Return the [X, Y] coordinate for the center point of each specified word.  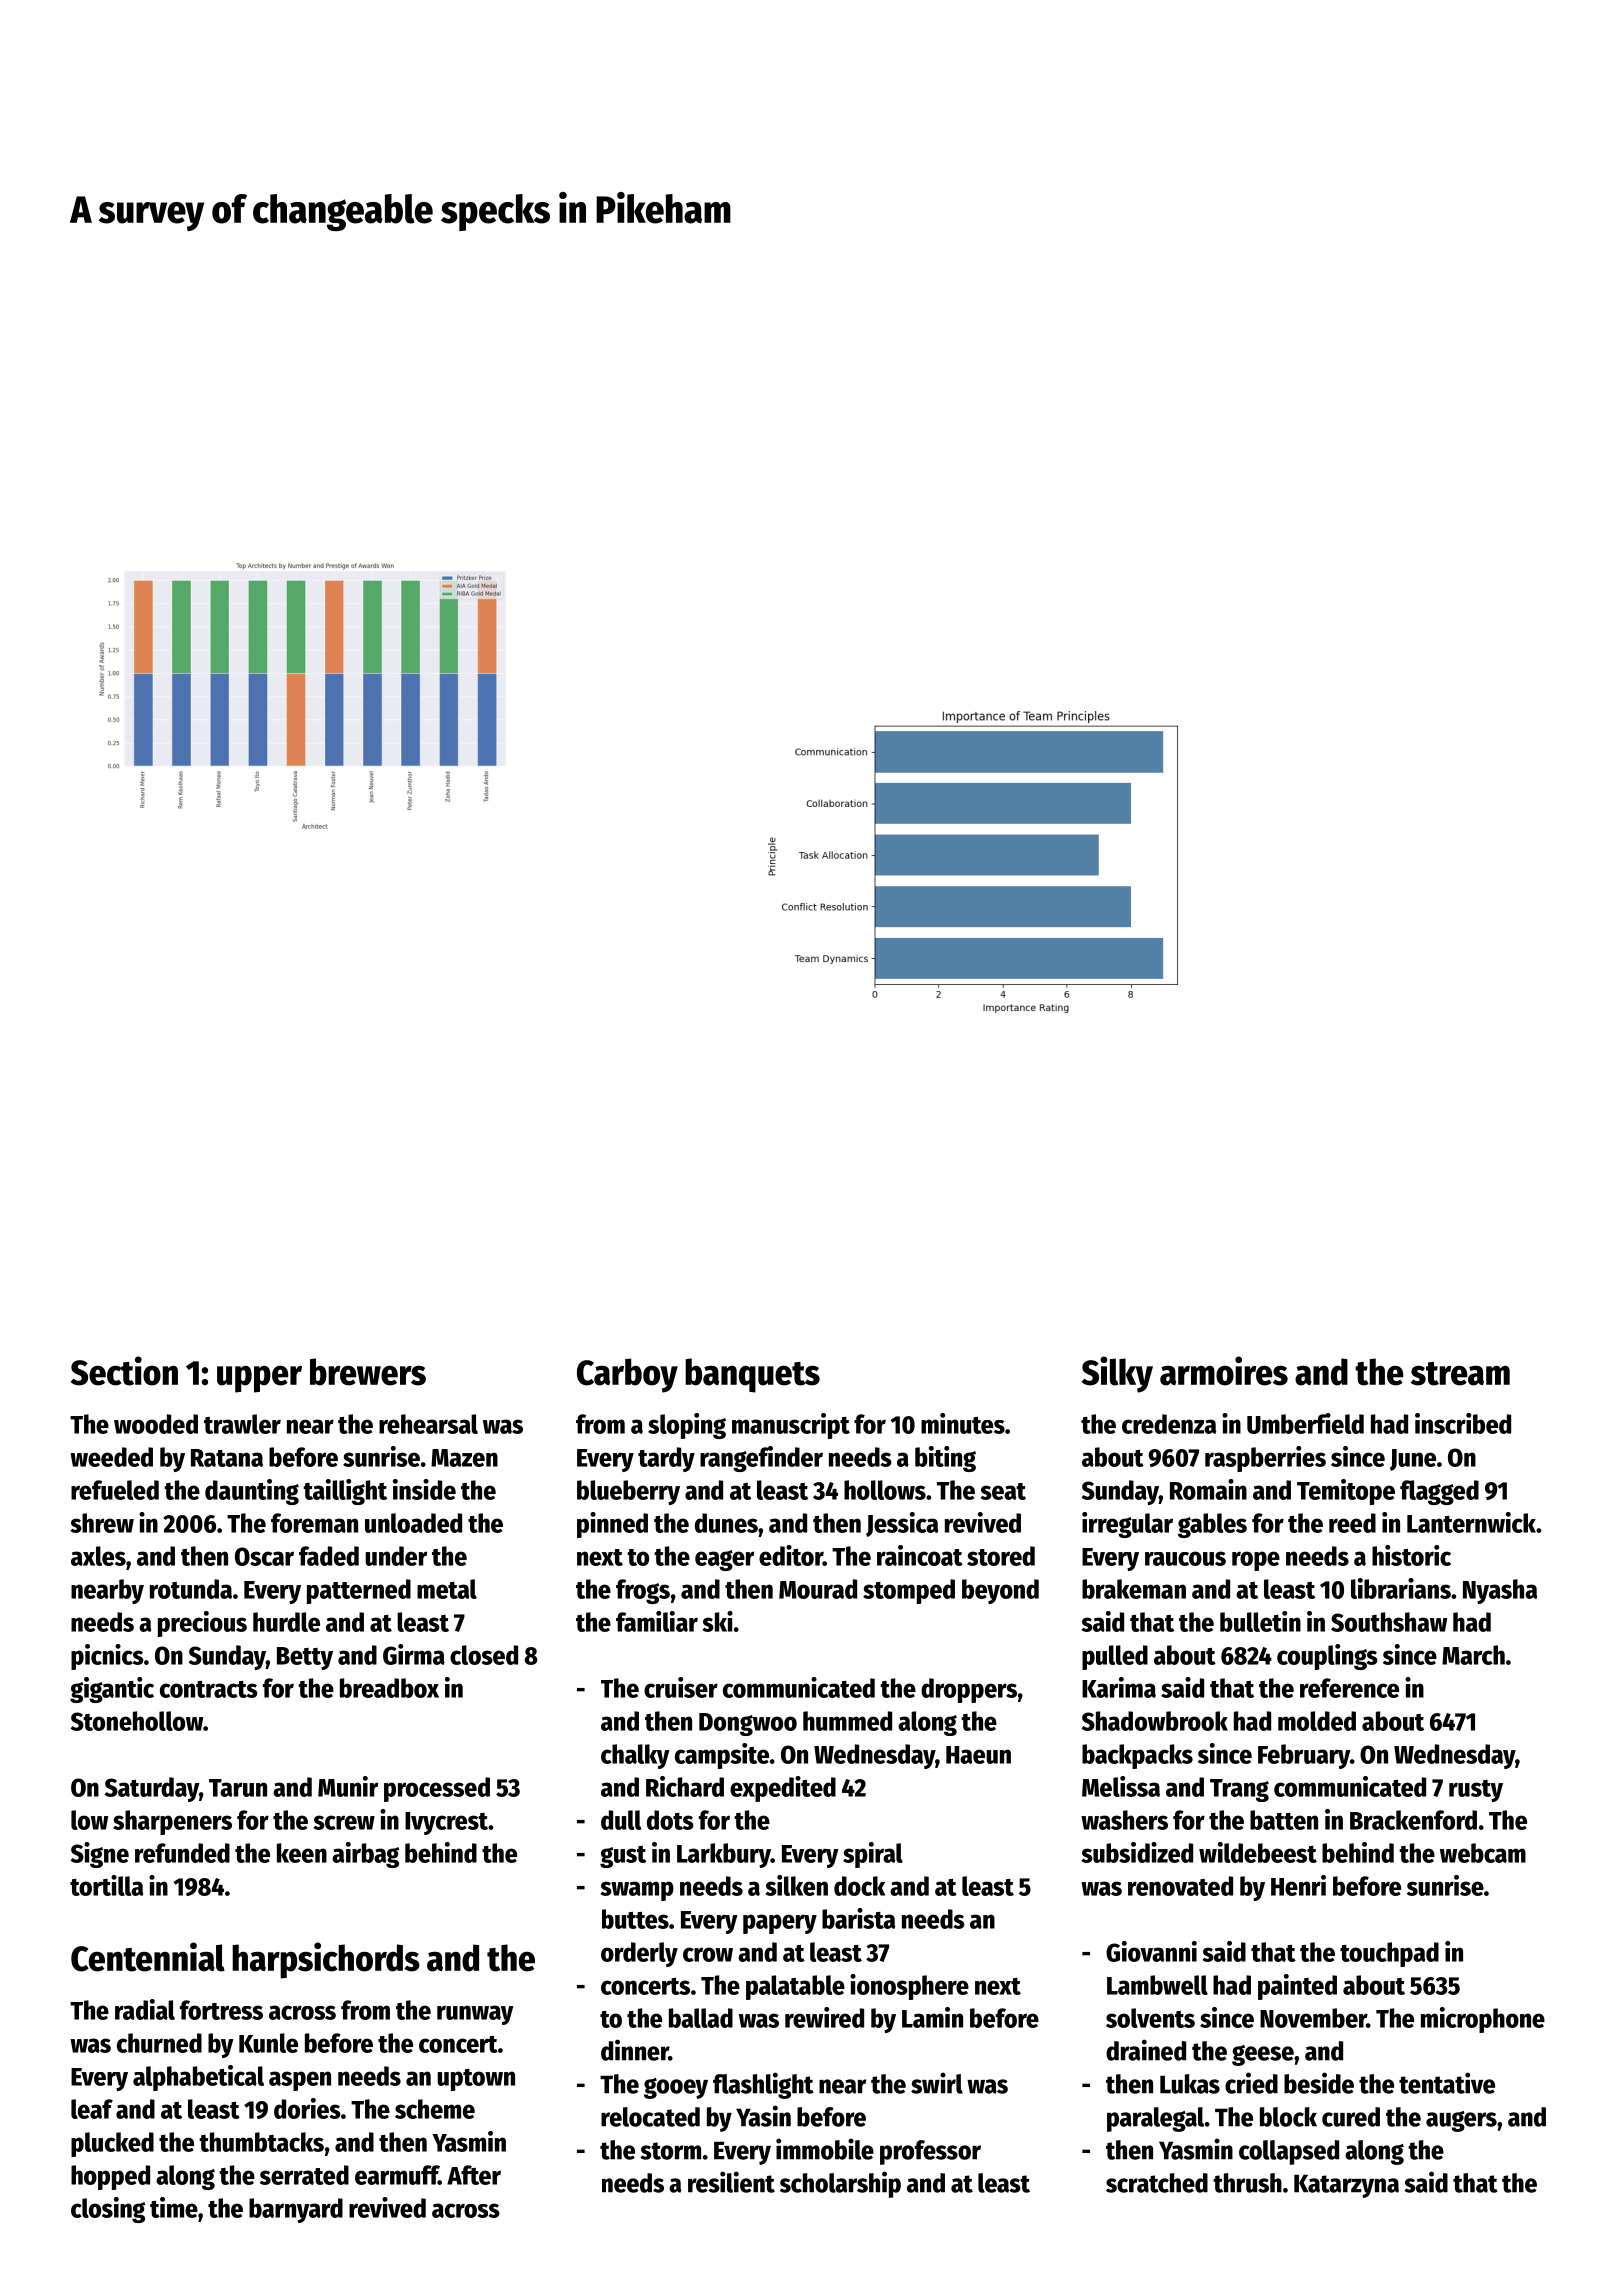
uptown [476, 2080]
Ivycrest [446, 1823]
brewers [368, 1372]
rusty [1476, 1791]
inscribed [1463, 1423]
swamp [637, 1891]
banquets [752, 1375]
